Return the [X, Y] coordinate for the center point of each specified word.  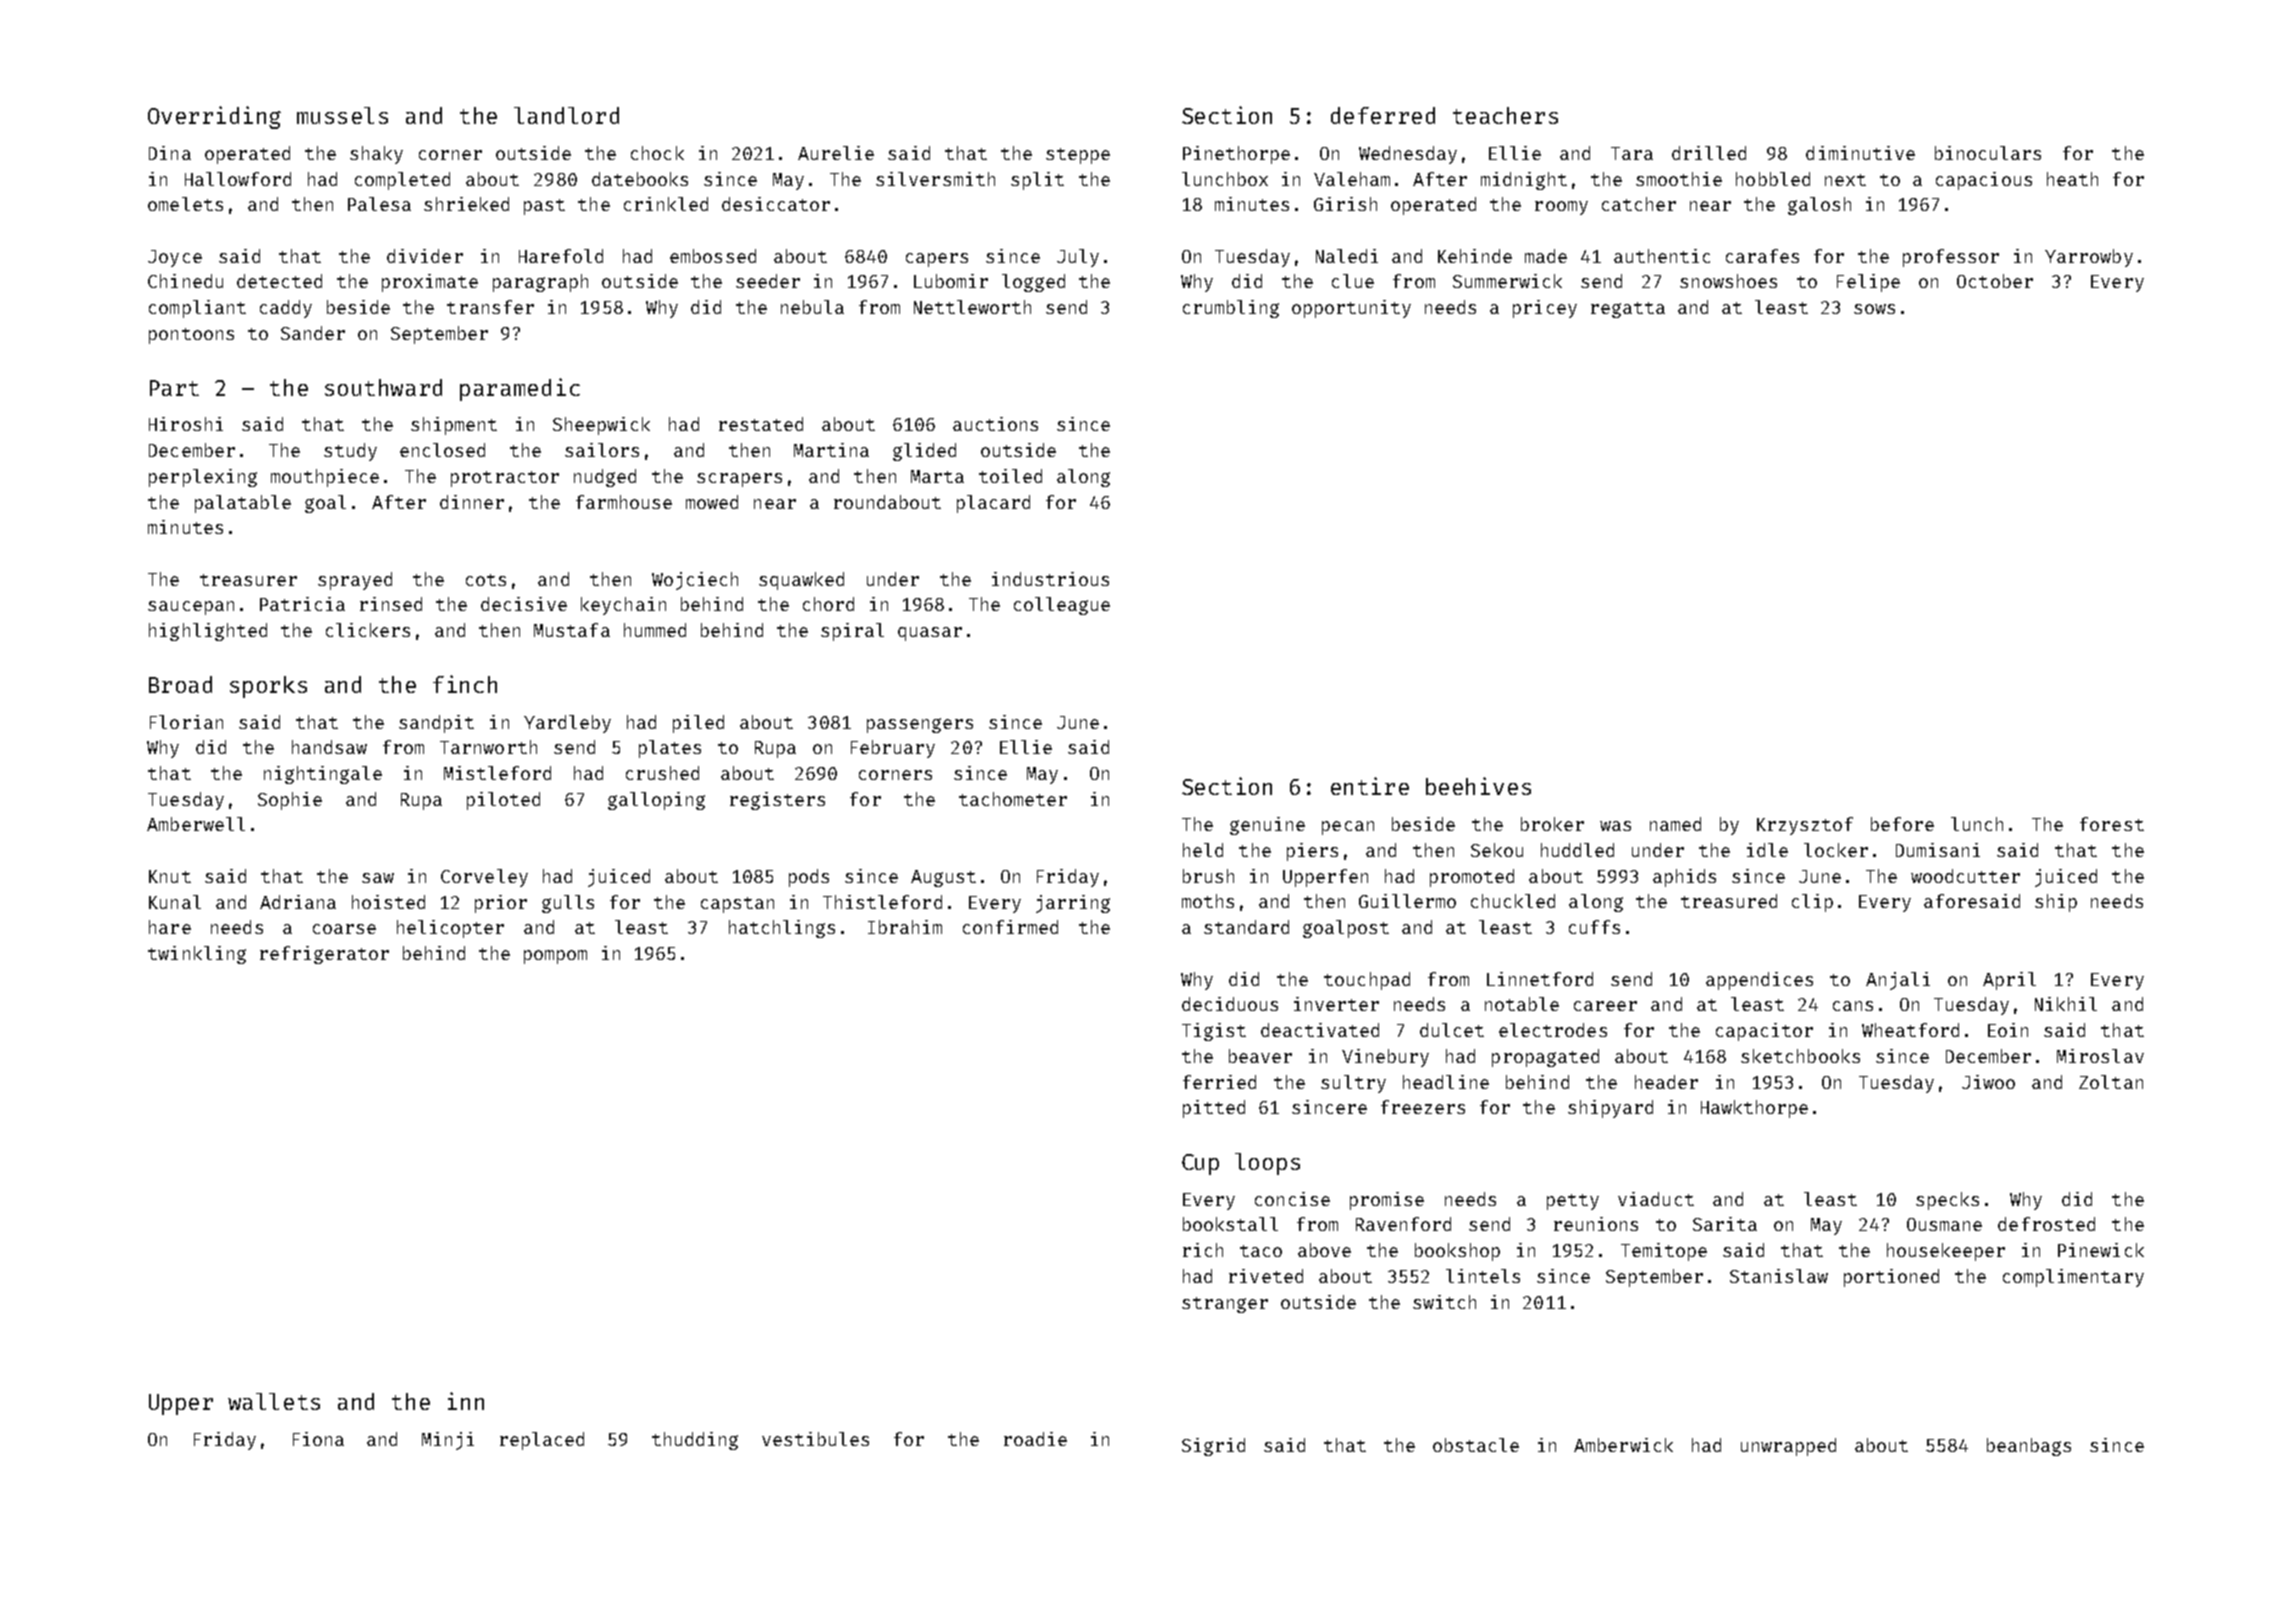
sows [1874, 309]
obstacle [1476, 1445]
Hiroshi [186, 424]
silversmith [935, 179]
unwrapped [1788, 1447]
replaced [542, 1441]
